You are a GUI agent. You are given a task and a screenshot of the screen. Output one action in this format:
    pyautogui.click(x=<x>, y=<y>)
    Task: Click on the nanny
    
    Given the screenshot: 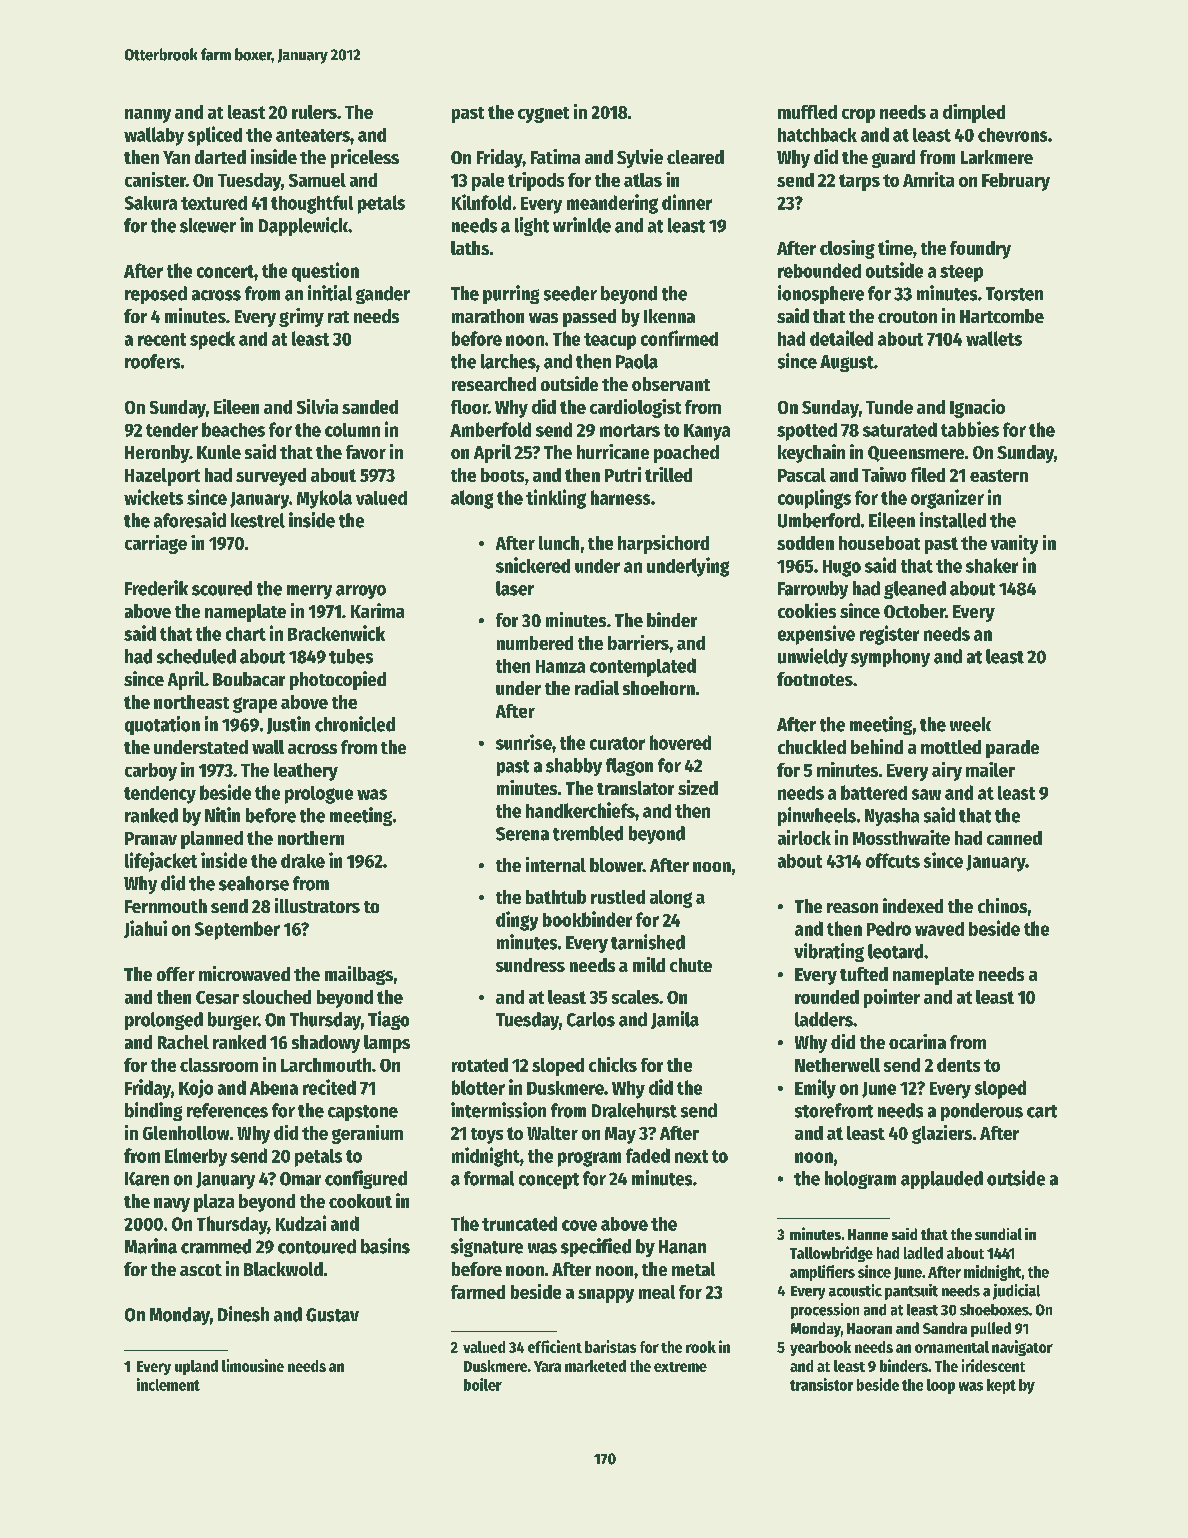 What is the action you would take?
    pyautogui.click(x=148, y=116)
